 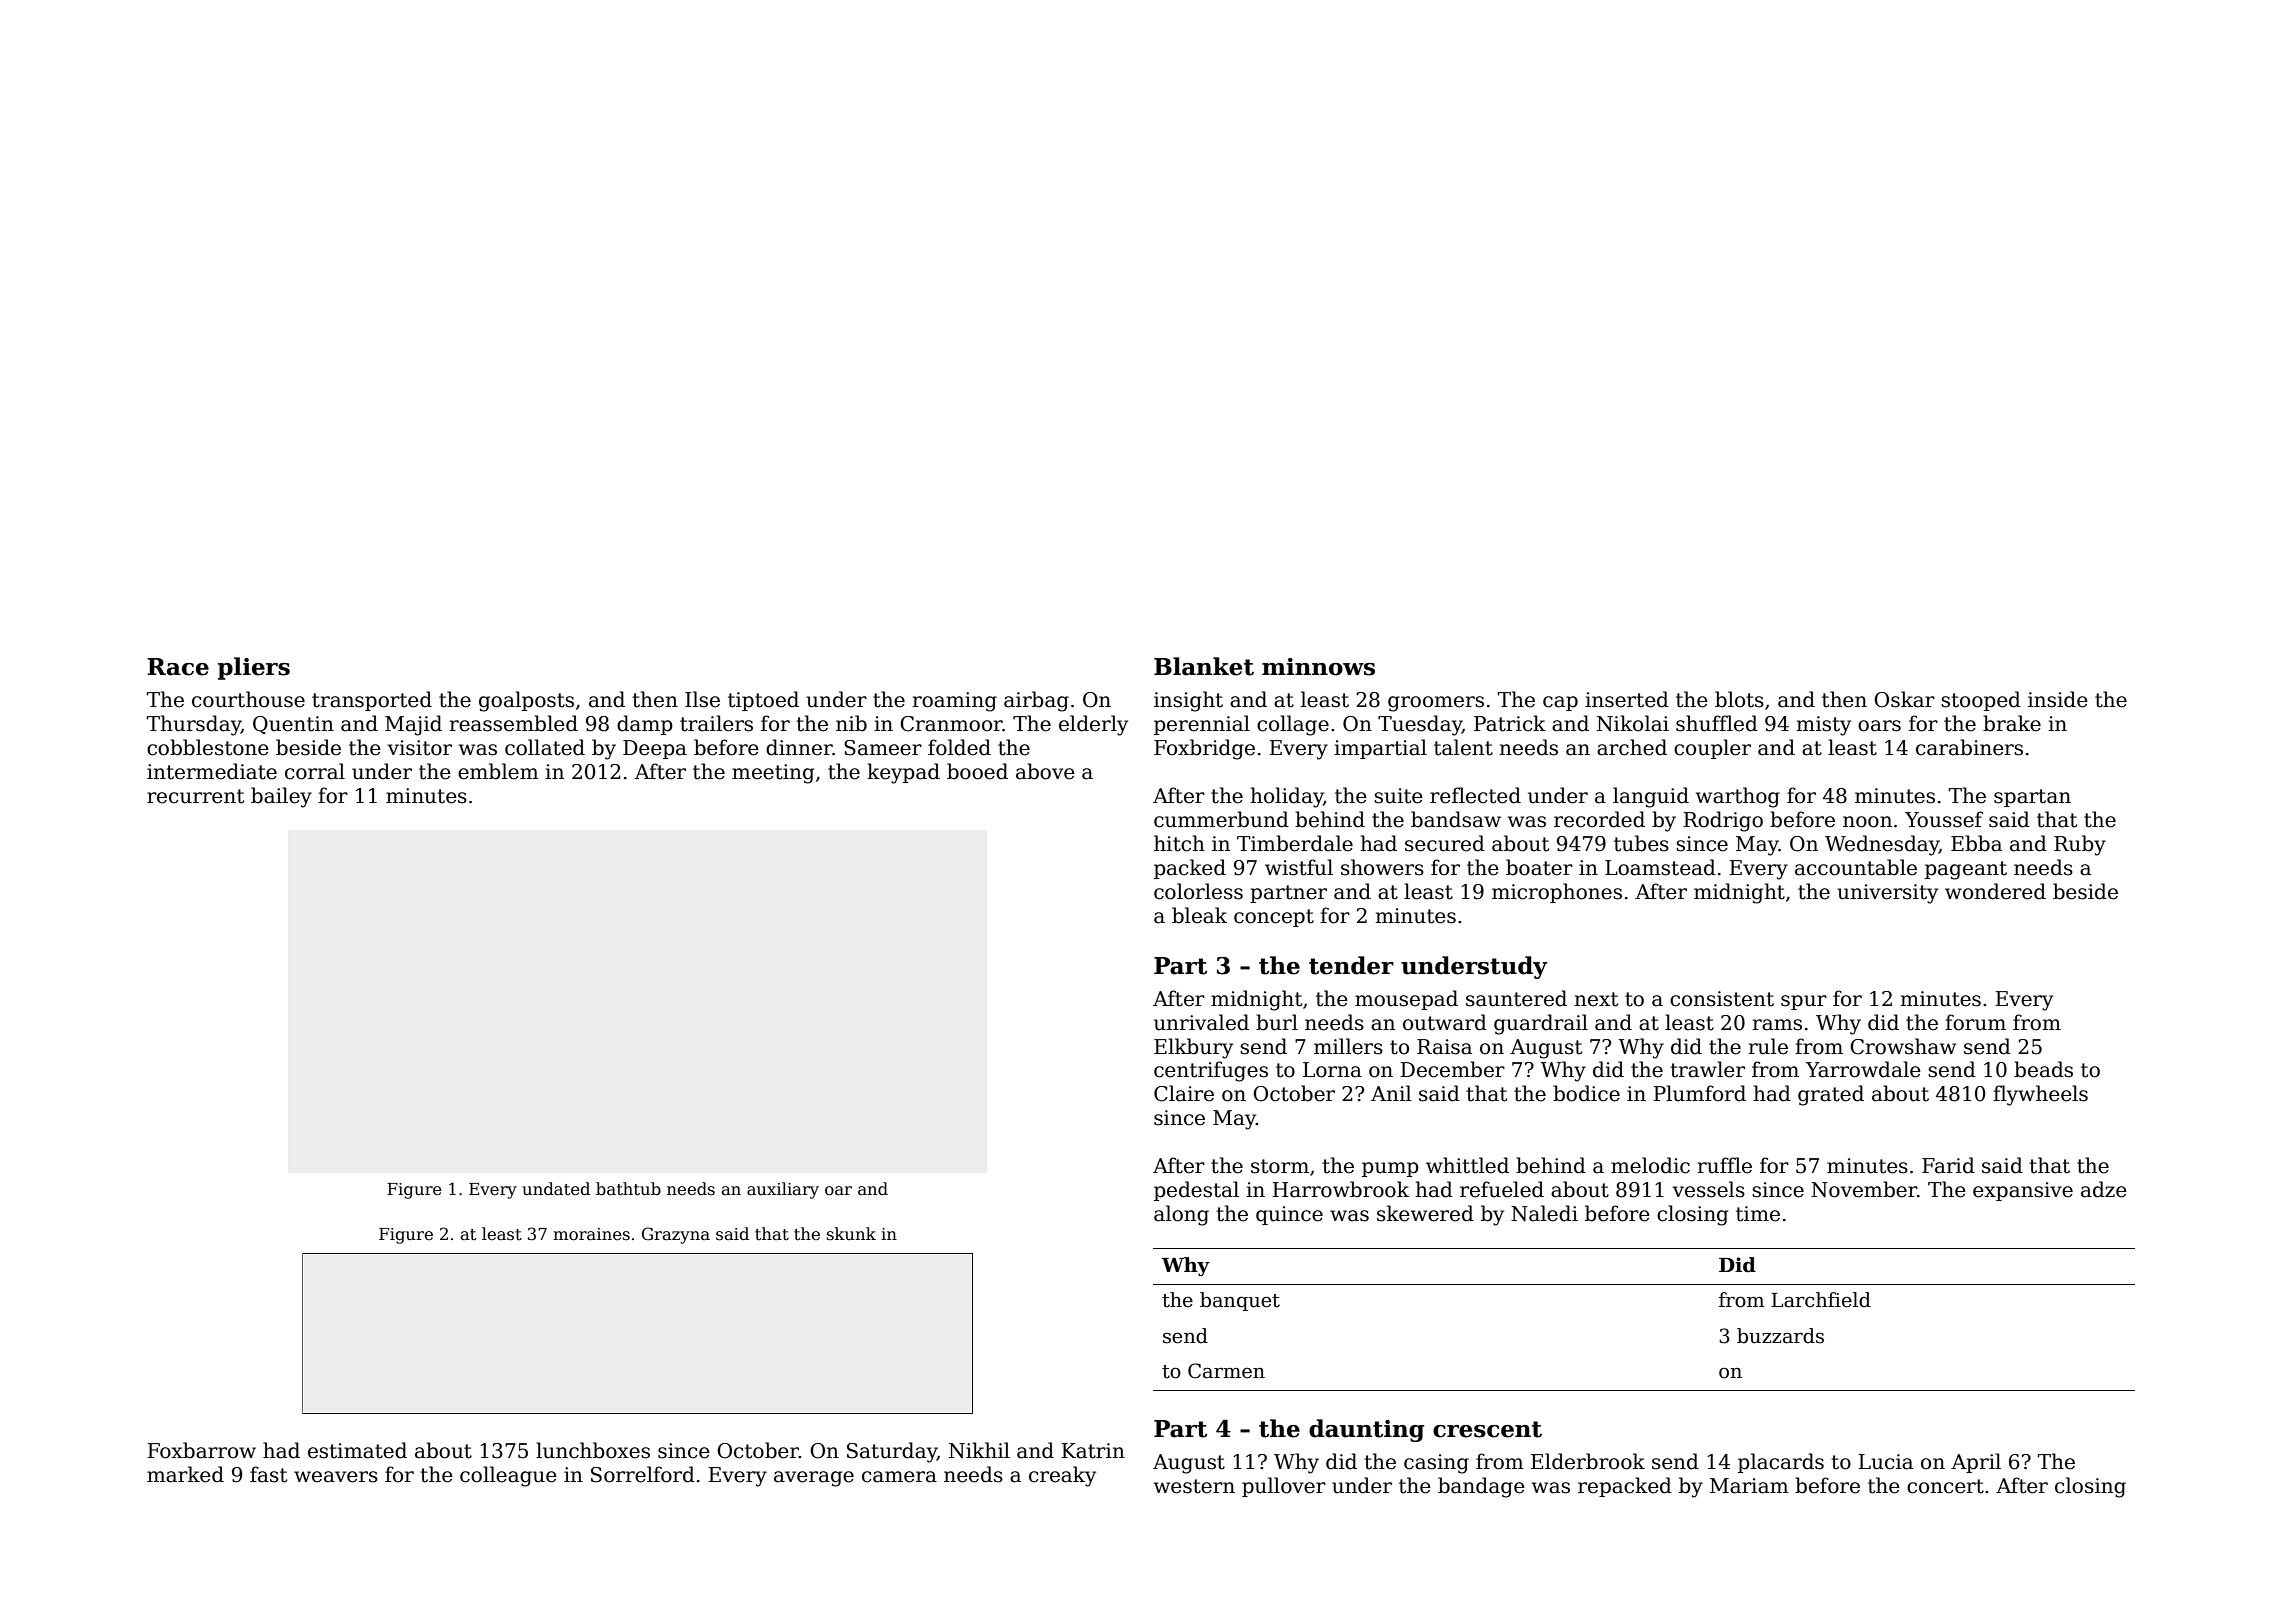 What do you see at coordinates (1093, 725) in the page?
I see `elderly` at bounding box center [1093, 725].
